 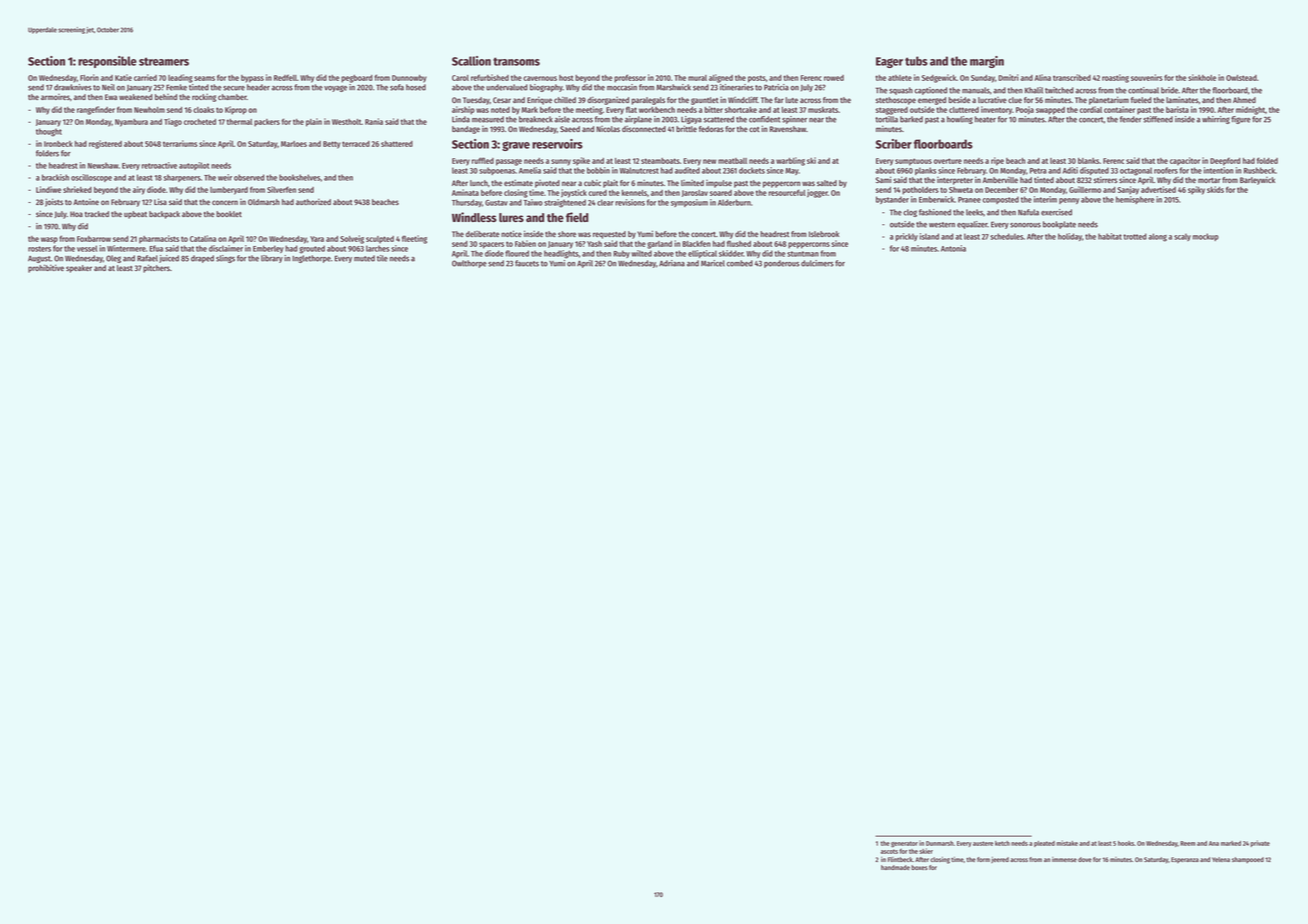 What do you see at coordinates (1202, 77) in the screenshot?
I see `sinkhole` at bounding box center [1202, 77].
